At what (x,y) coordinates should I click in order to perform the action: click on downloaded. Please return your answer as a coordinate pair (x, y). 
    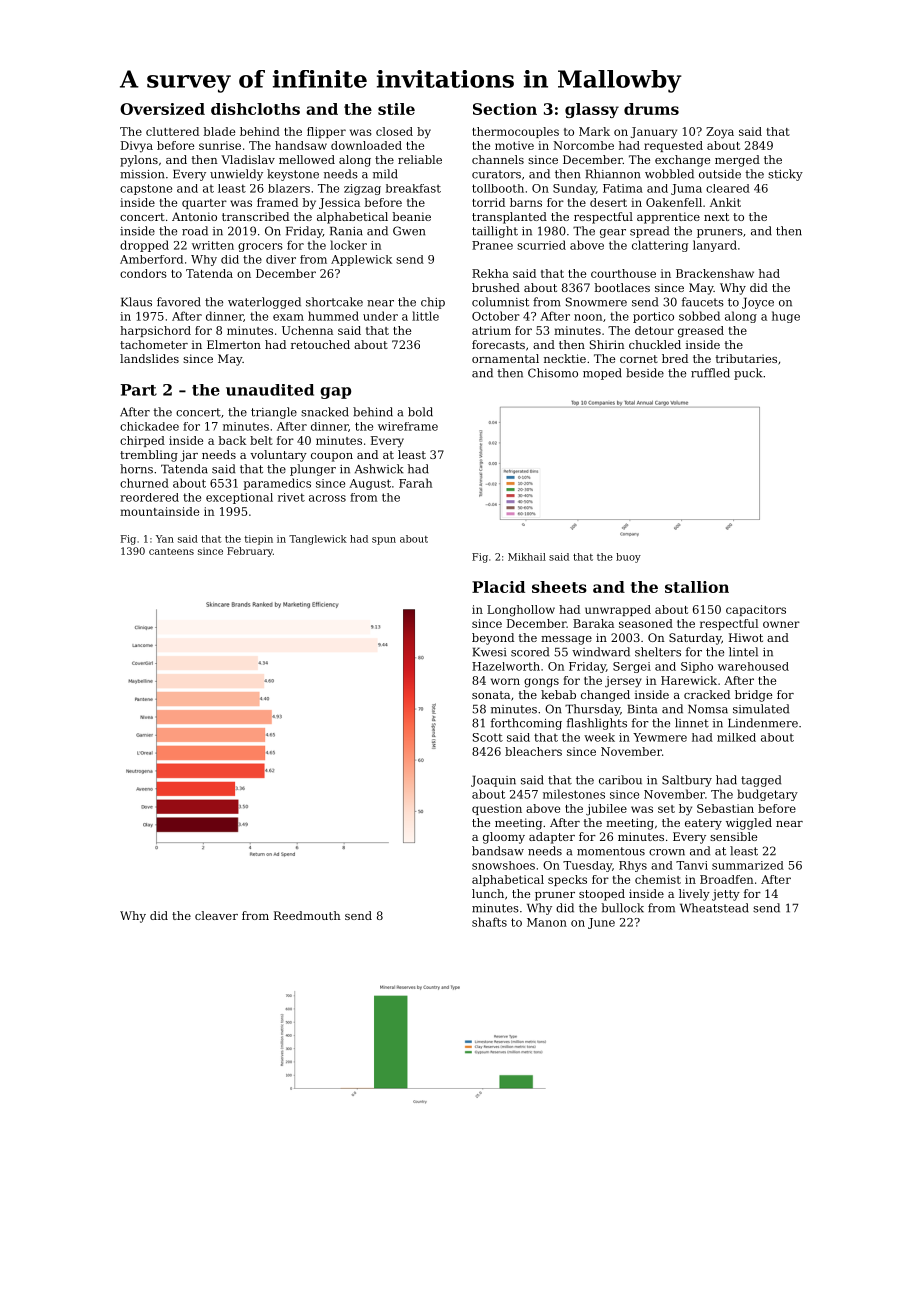
    Looking at the image, I should click on (366, 145).
